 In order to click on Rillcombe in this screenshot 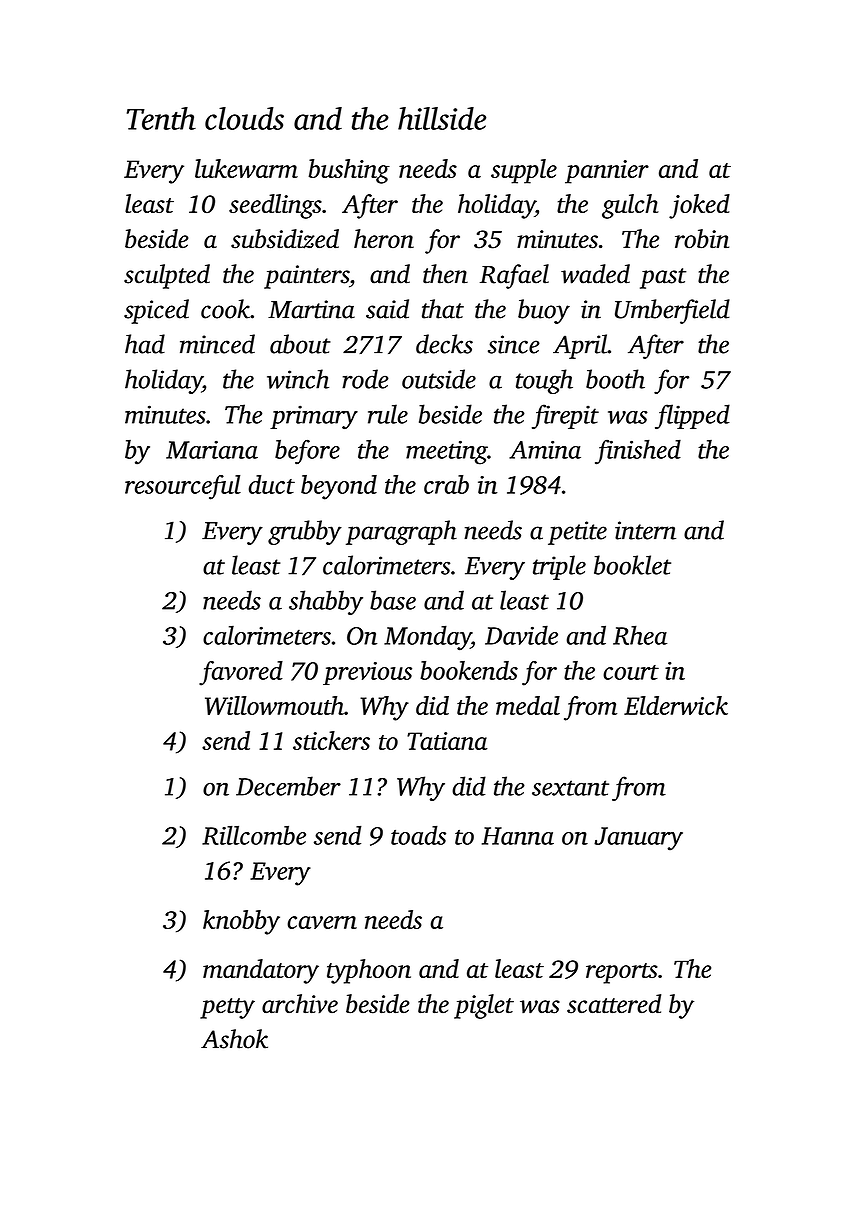, I will do `click(254, 835)`.
